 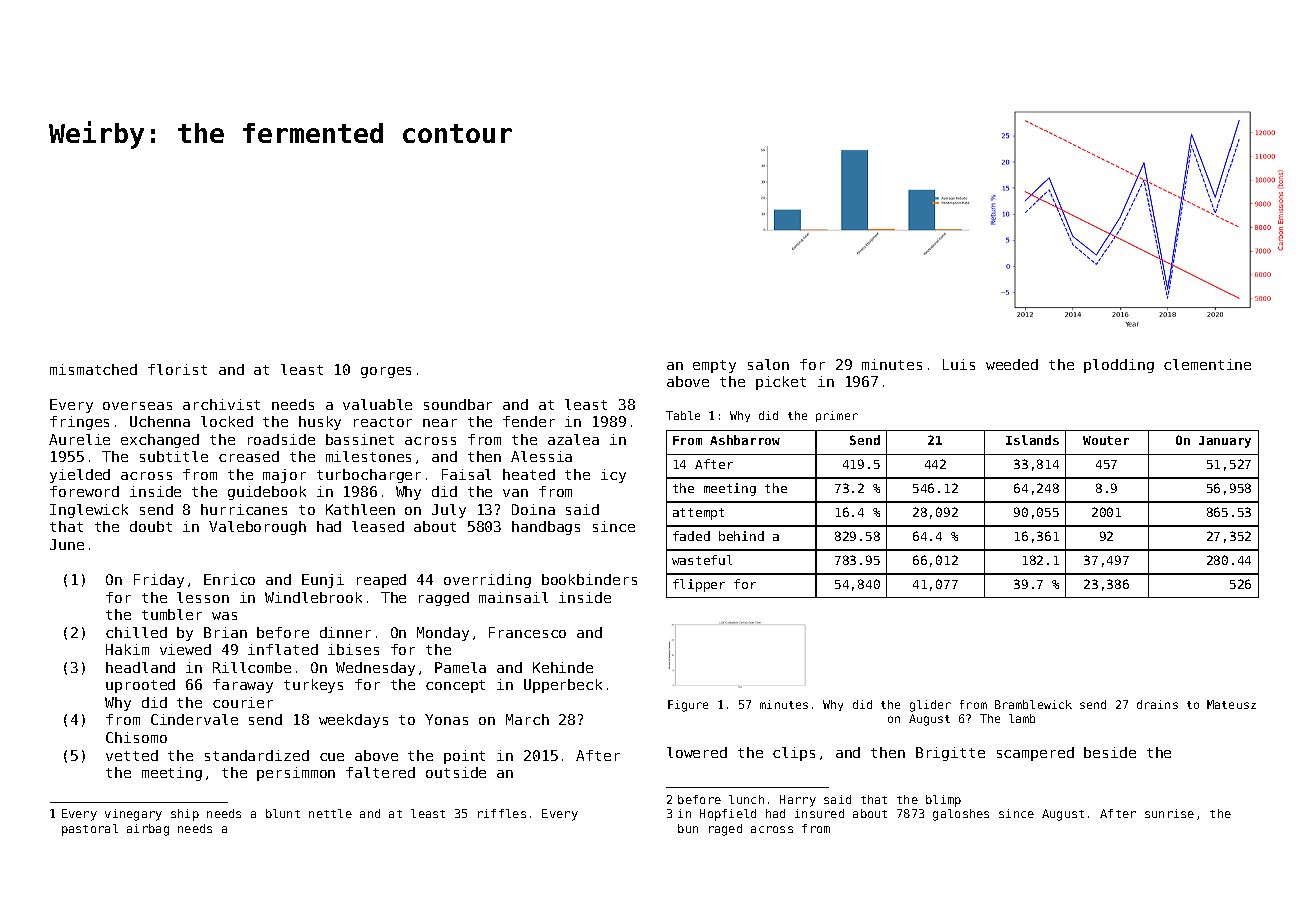 I want to click on blimp, so click(x=943, y=801).
